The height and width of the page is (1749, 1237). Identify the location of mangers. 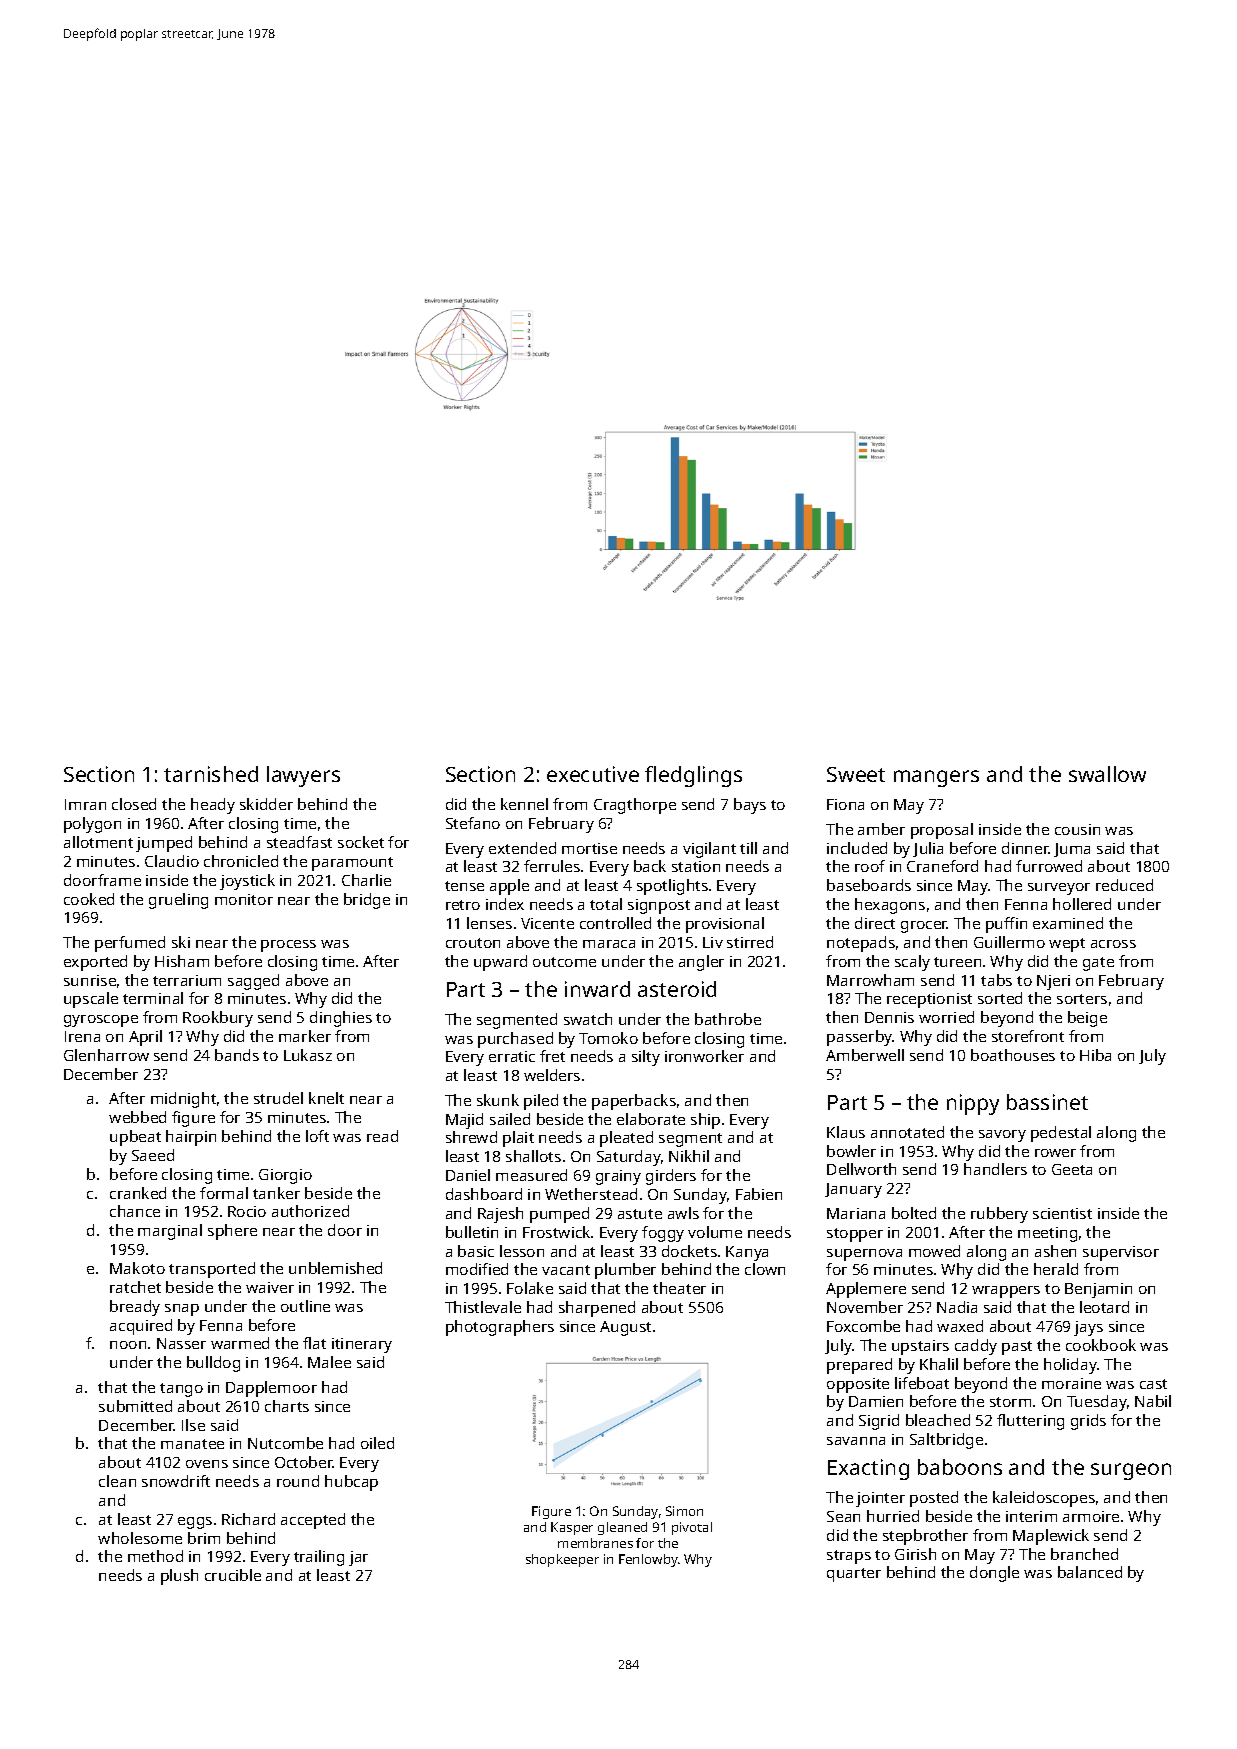
(936, 778).
